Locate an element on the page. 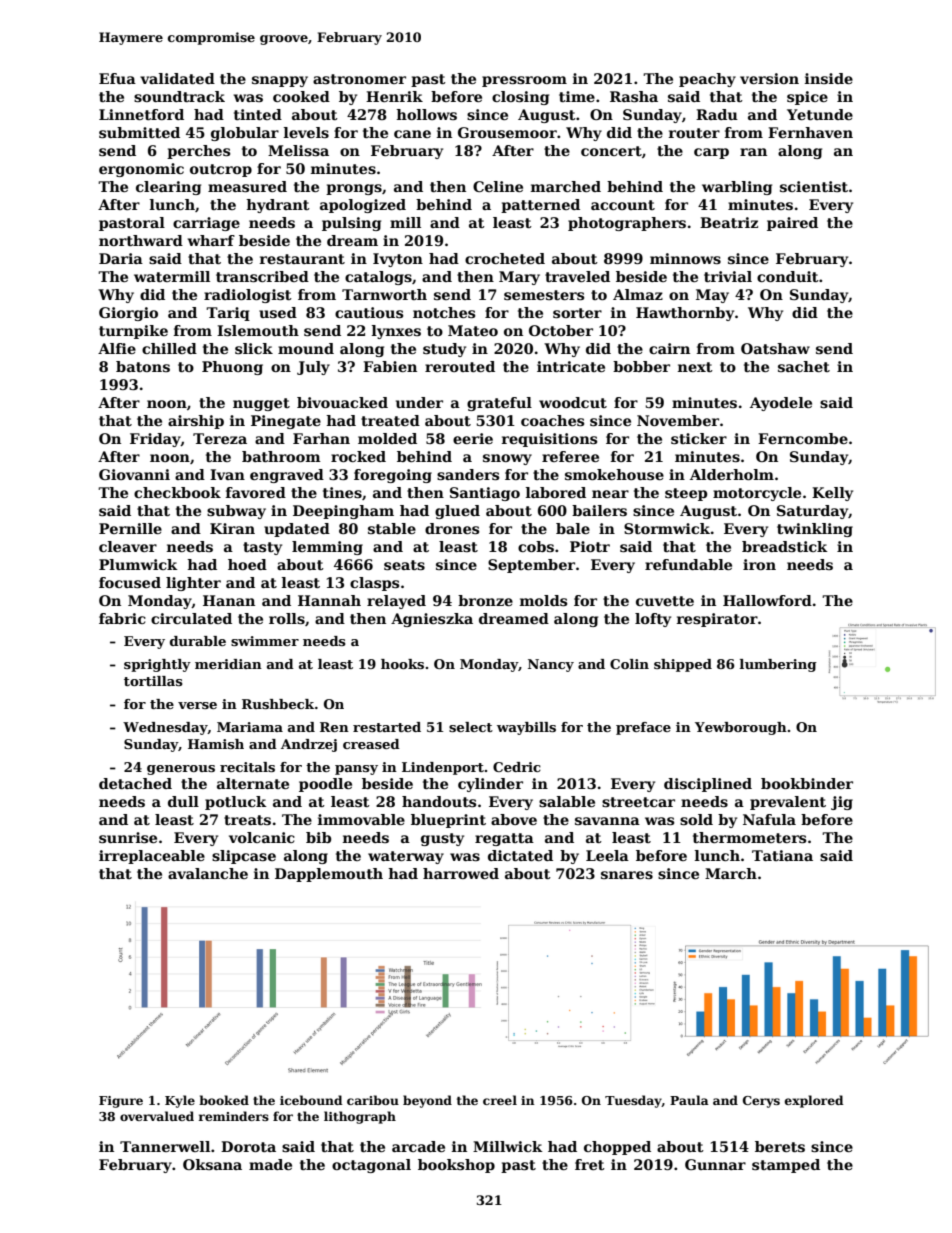  made is located at coordinates (270, 1164).
